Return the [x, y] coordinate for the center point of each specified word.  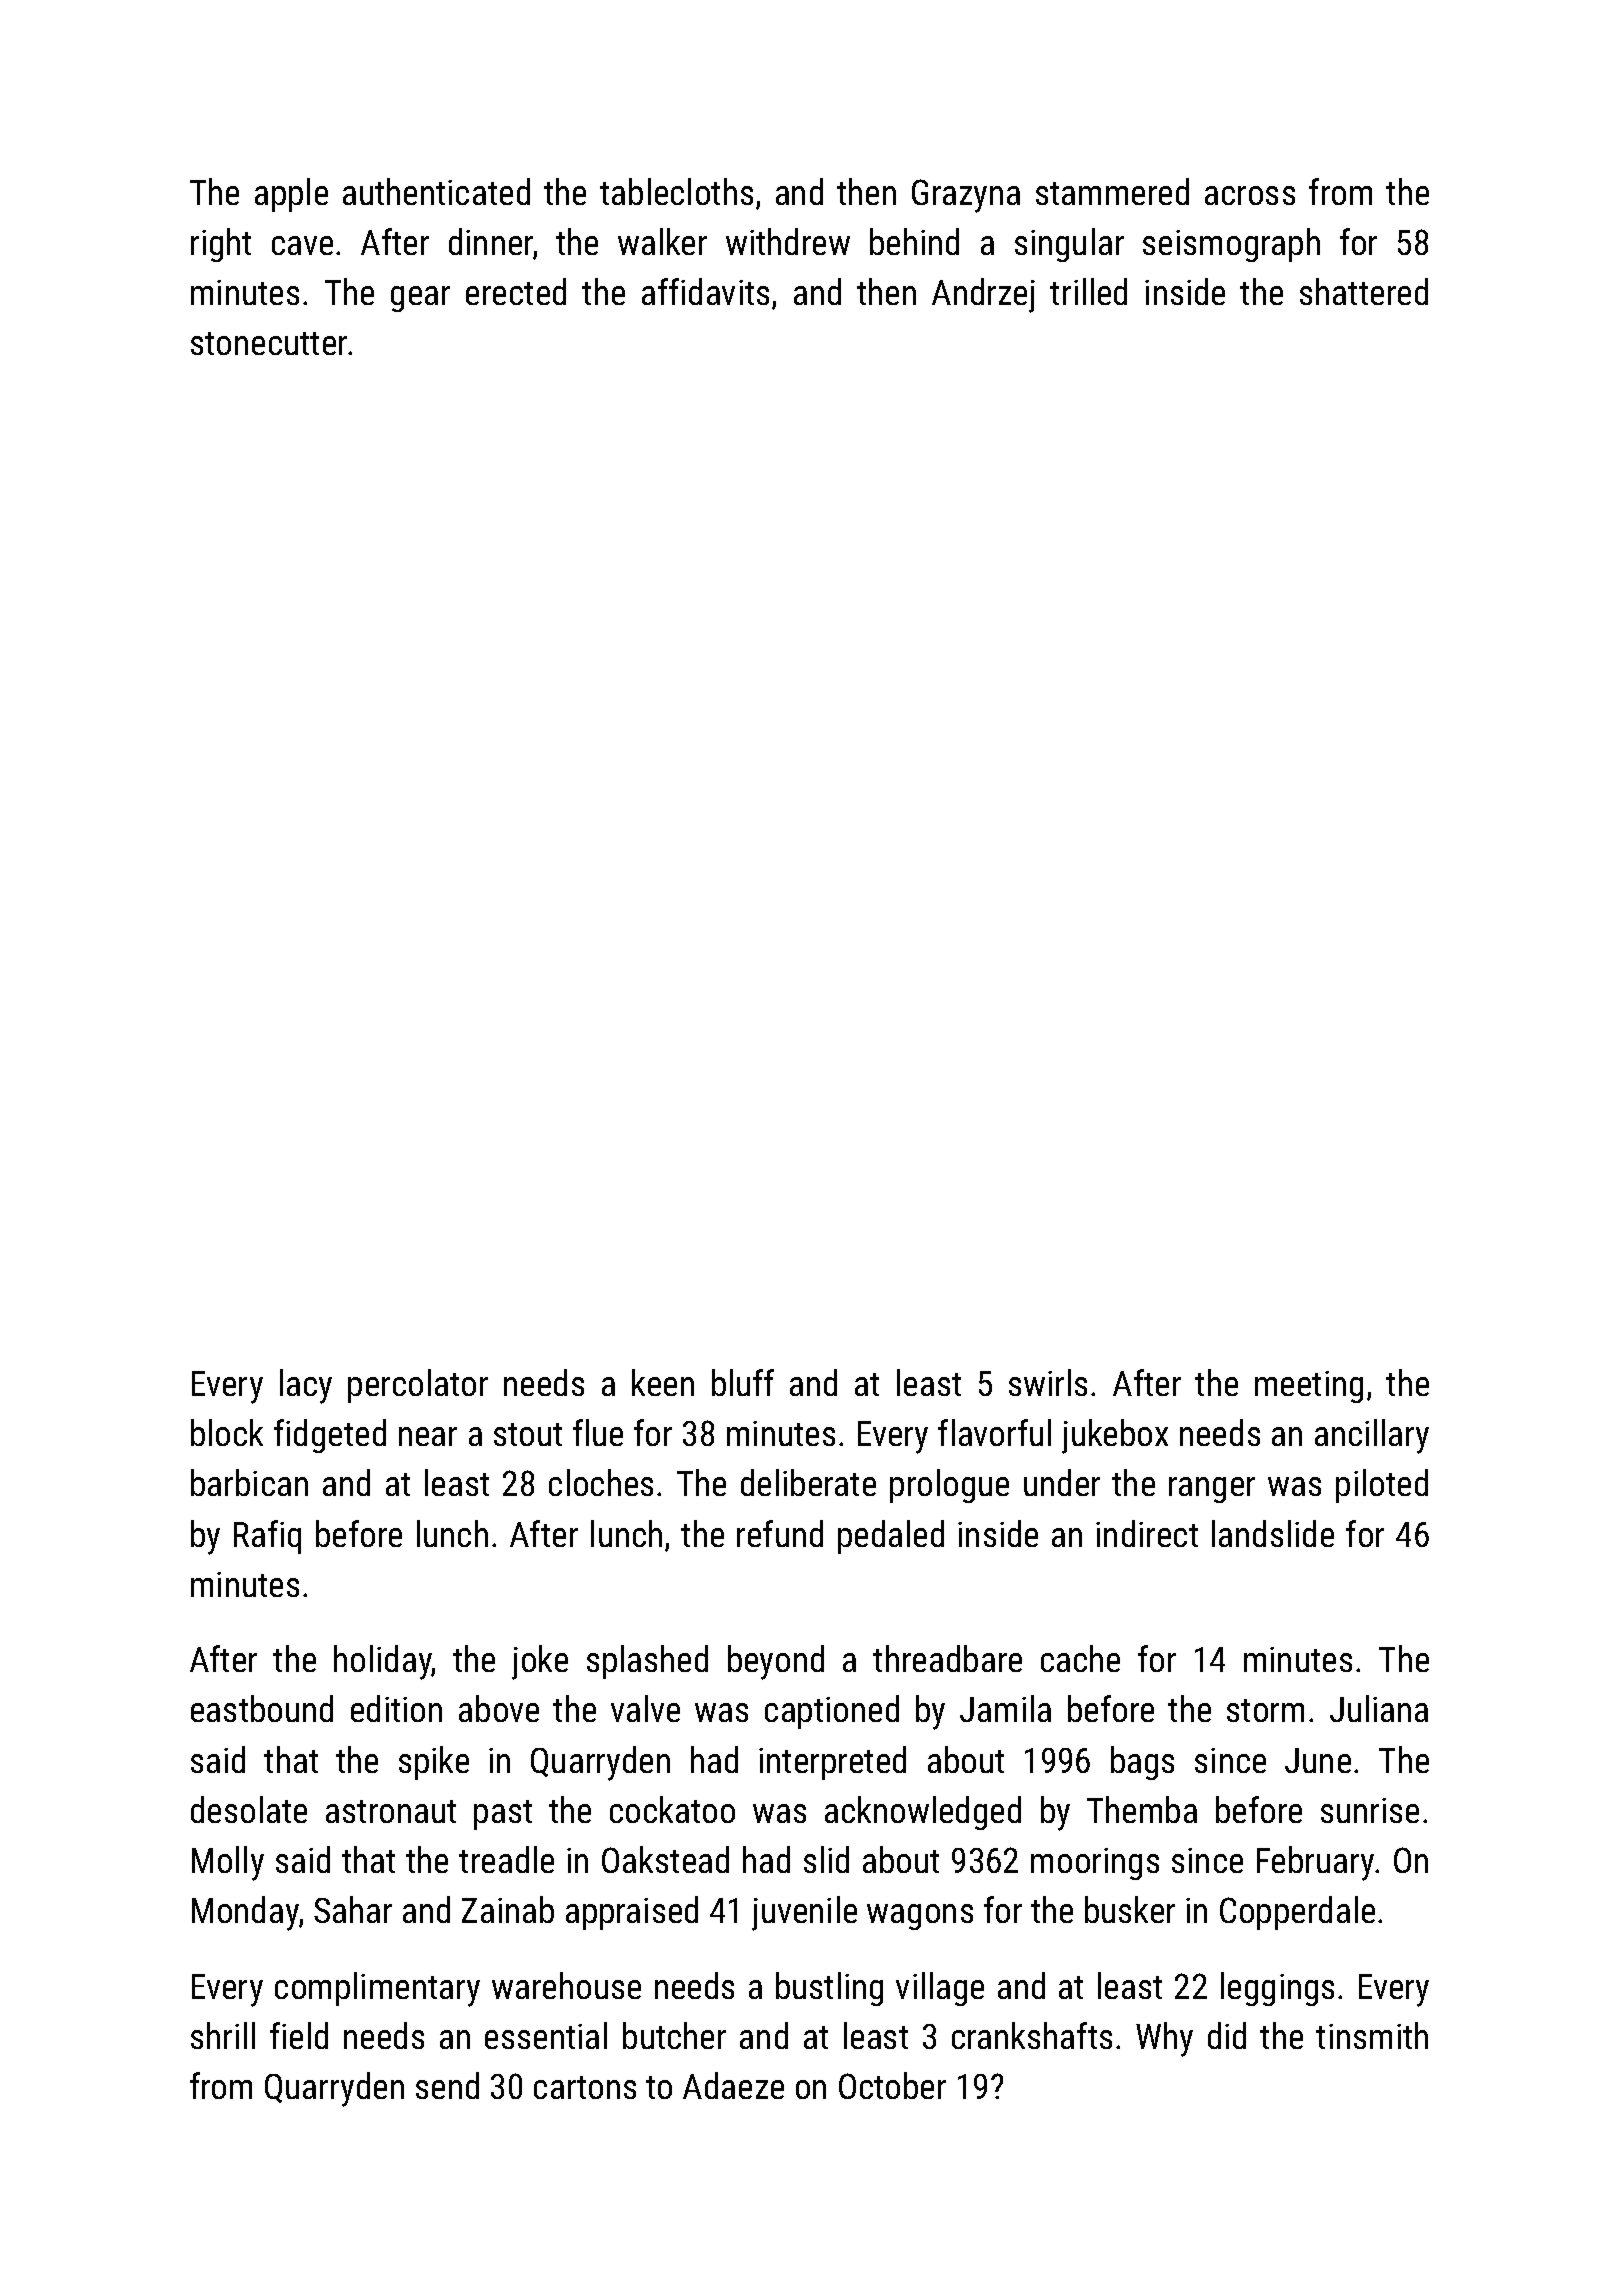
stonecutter [269, 343]
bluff [743, 1382]
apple [291, 195]
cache [1080, 1658]
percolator [418, 1386]
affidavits [705, 291]
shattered [1364, 291]
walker [662, 241]
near [428, 1436]
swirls [1048, 1382]
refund [780, 1533]
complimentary [377, 1989]
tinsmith [1372, 2035]
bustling [829, 1989]
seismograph [1231, 245]
